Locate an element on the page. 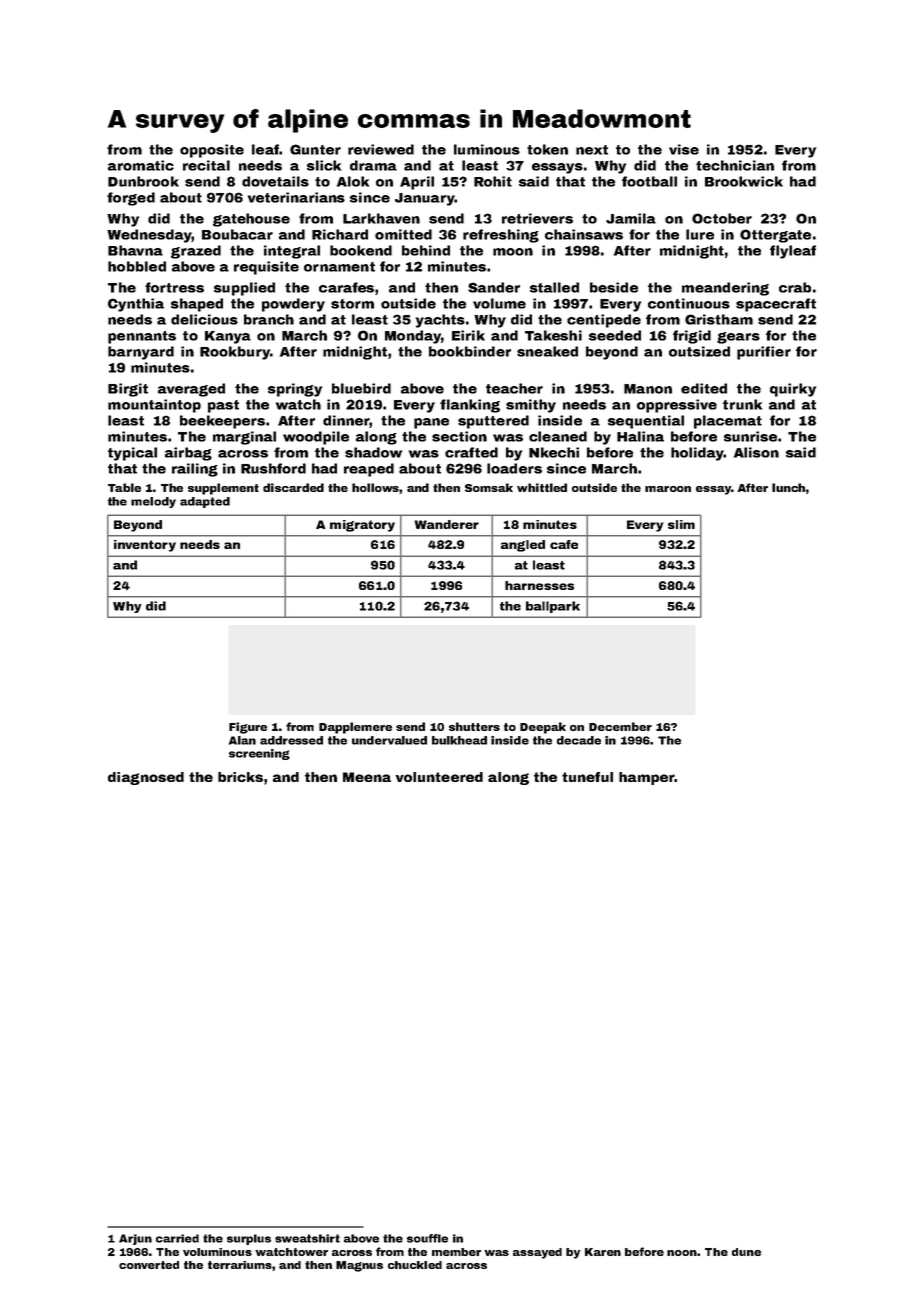 The image size is (924, 1308). inventory is located at coordinates (145, 546).
